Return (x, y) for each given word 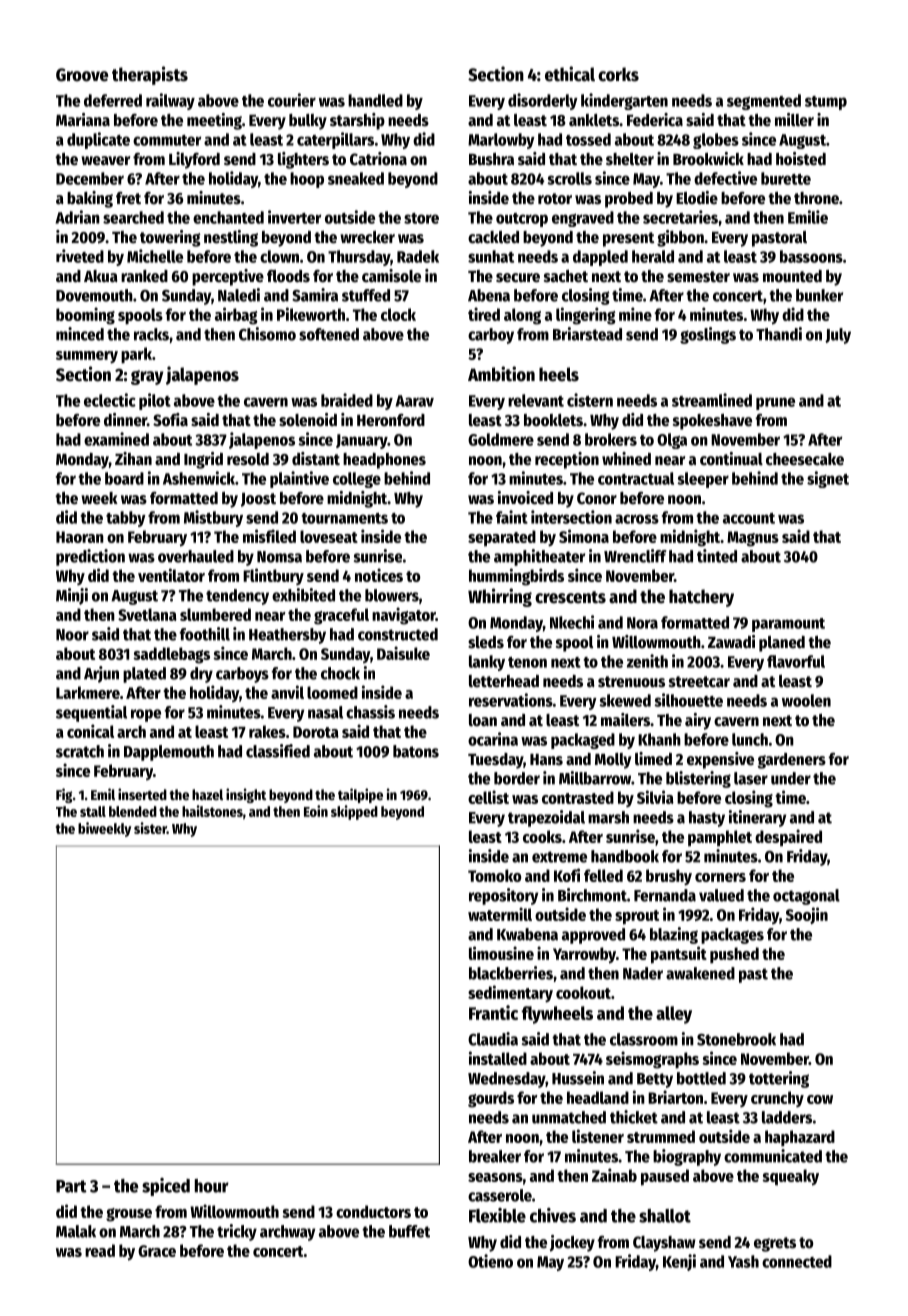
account (749, 518)
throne (816, 198)
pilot (155, 401)
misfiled (269, 536)
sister (150, 828)
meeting (214, 121)
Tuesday (495, 761)
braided (347, 400)
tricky (237, 1232)
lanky (487, 663)
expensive (720, 760)
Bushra (491, 159)
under (791, 778)
